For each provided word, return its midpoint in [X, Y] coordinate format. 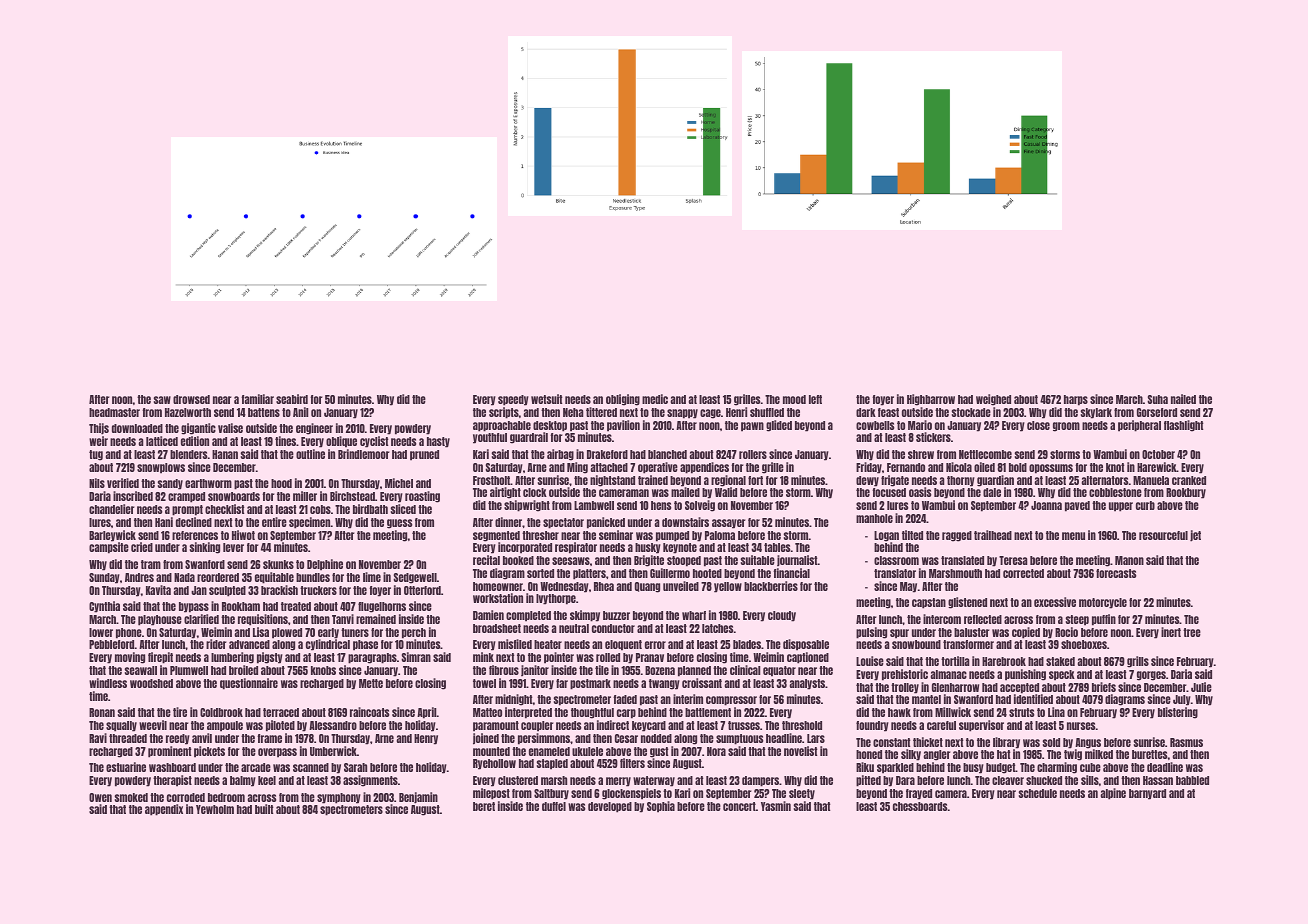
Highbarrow [931, 400]
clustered [518, 780]
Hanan [225, 454]
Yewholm [215, 809]
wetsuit [546, 399]
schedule [1038, 793]
